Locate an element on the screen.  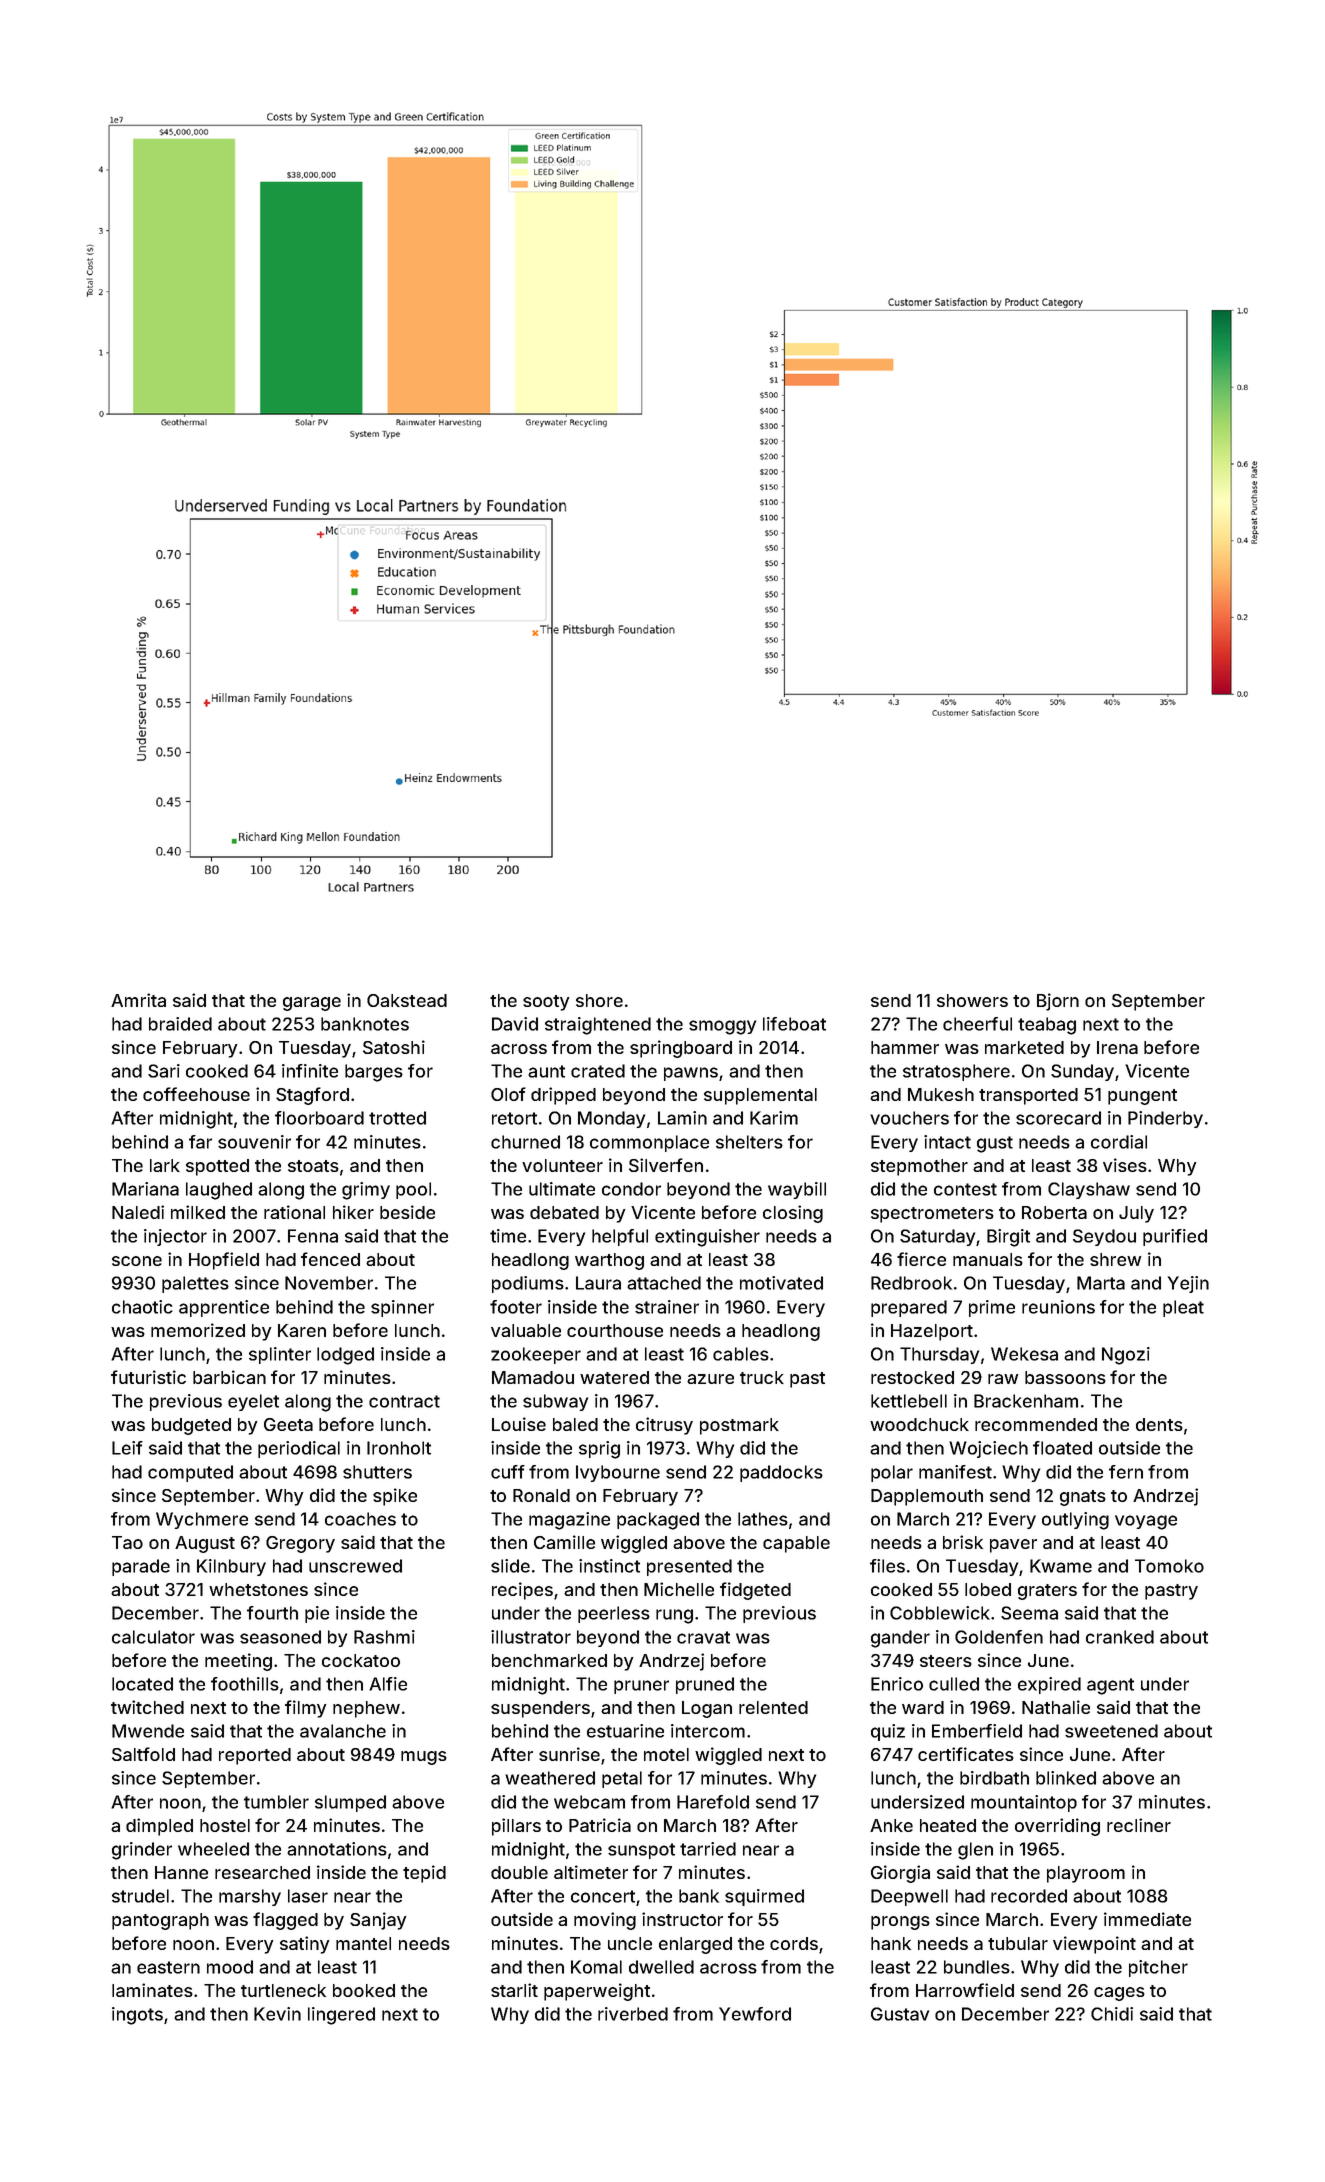
cords is located at coordinates (794, 1943).
